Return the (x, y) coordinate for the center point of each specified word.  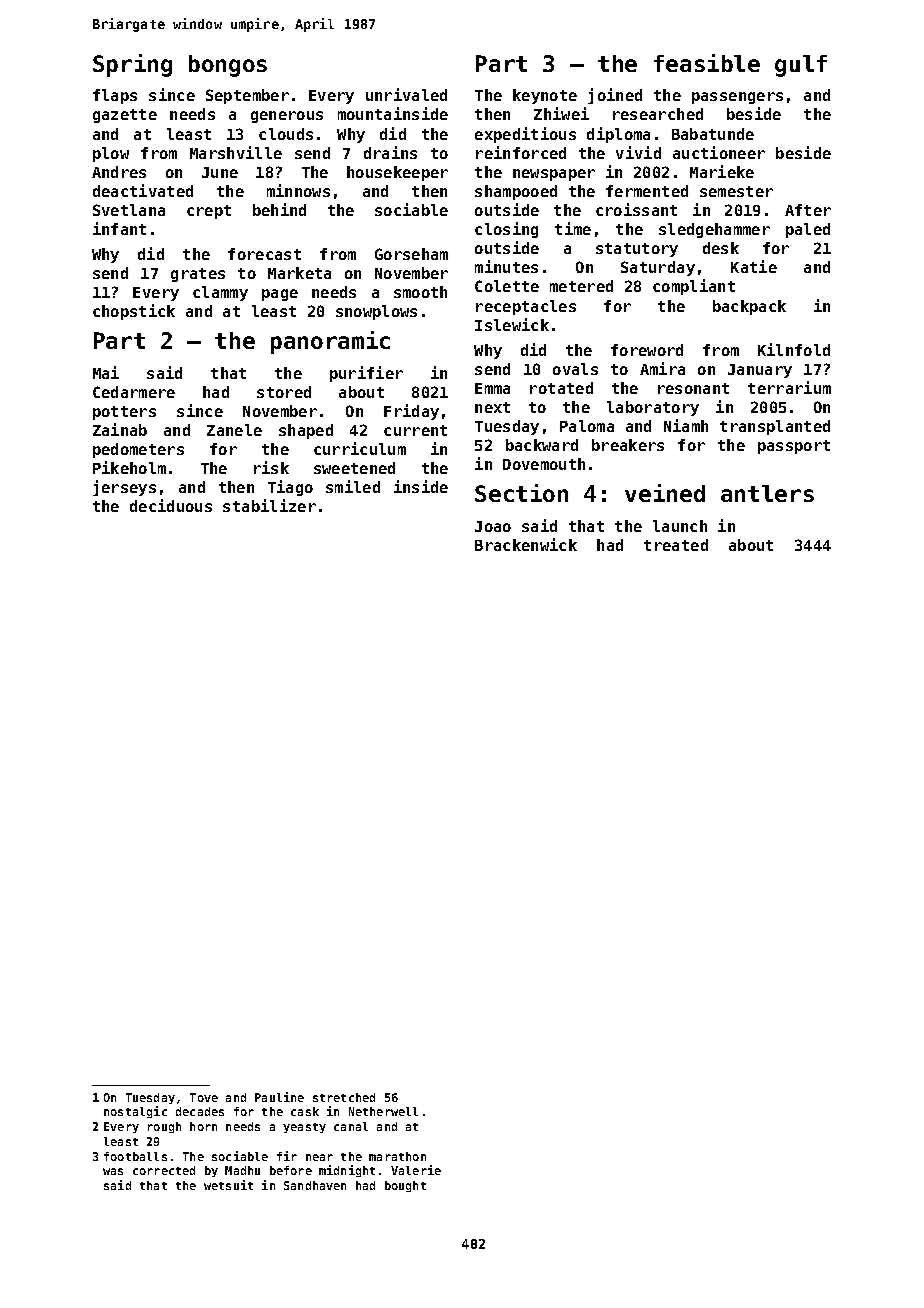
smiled (353, 486)
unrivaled (406, 94)
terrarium (789, 387)
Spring (132, 65)
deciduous (171, 505)
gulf (801, 66)
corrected (164, 1170)
